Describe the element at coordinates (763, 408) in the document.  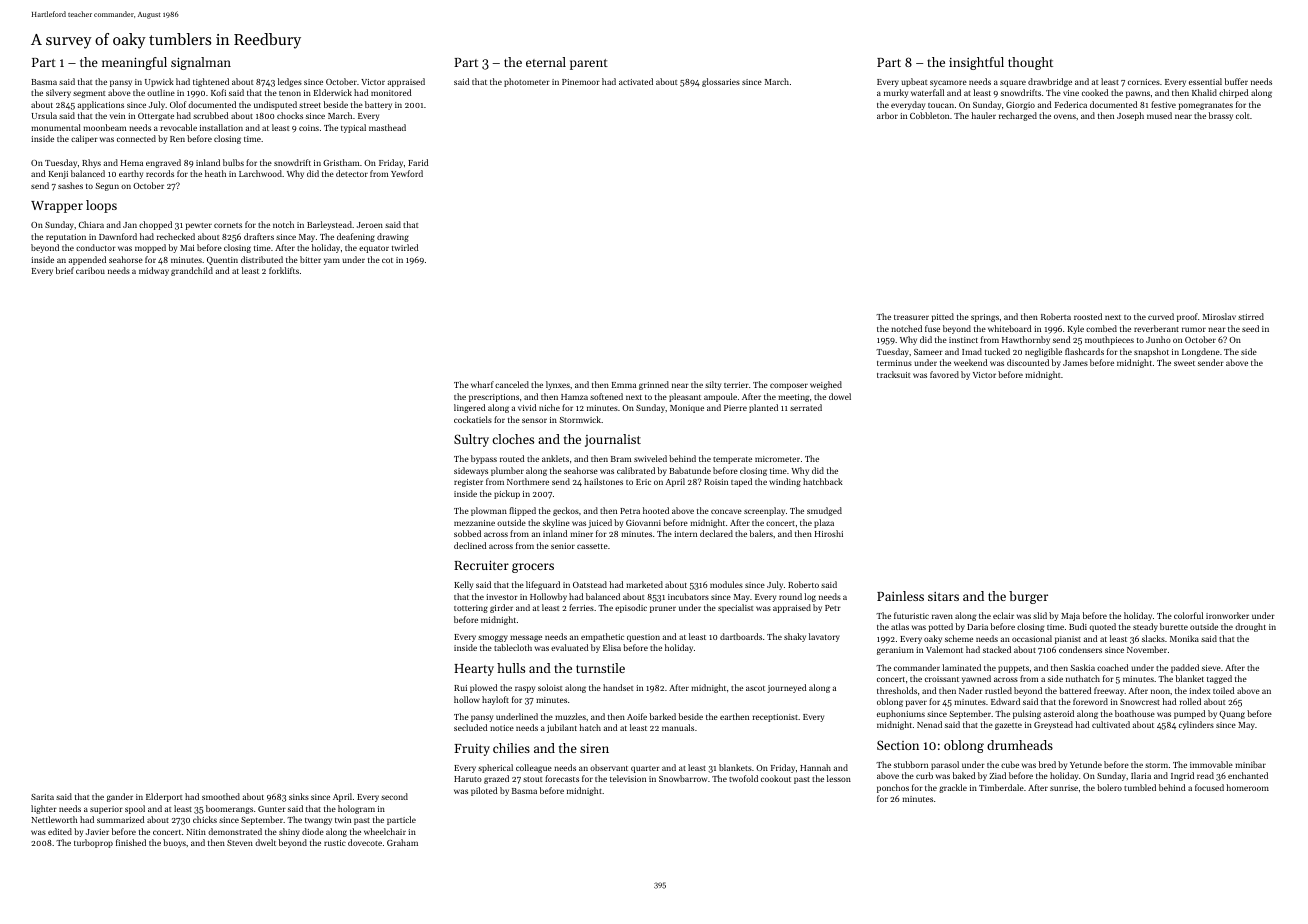
I see `planted` at that location.
